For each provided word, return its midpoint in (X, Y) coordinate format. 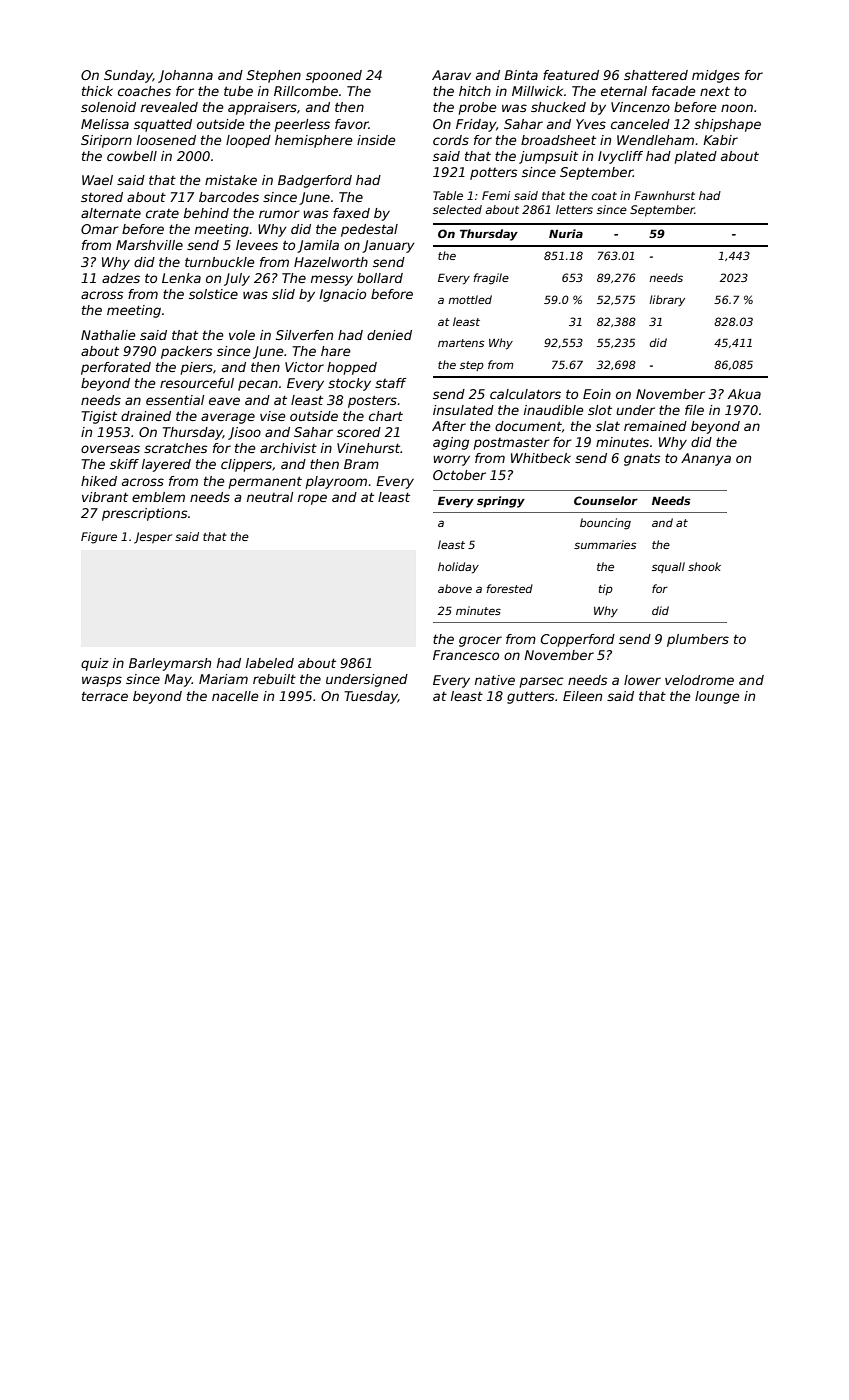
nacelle (235, 696)
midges (716, 76)
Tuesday (371, 697)
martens (461, 343)
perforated (116, 368)
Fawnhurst (664, 195)
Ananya (706, 459)
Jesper (153, 538)
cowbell (132, 156)
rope (312, 499)
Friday (476, 125)
